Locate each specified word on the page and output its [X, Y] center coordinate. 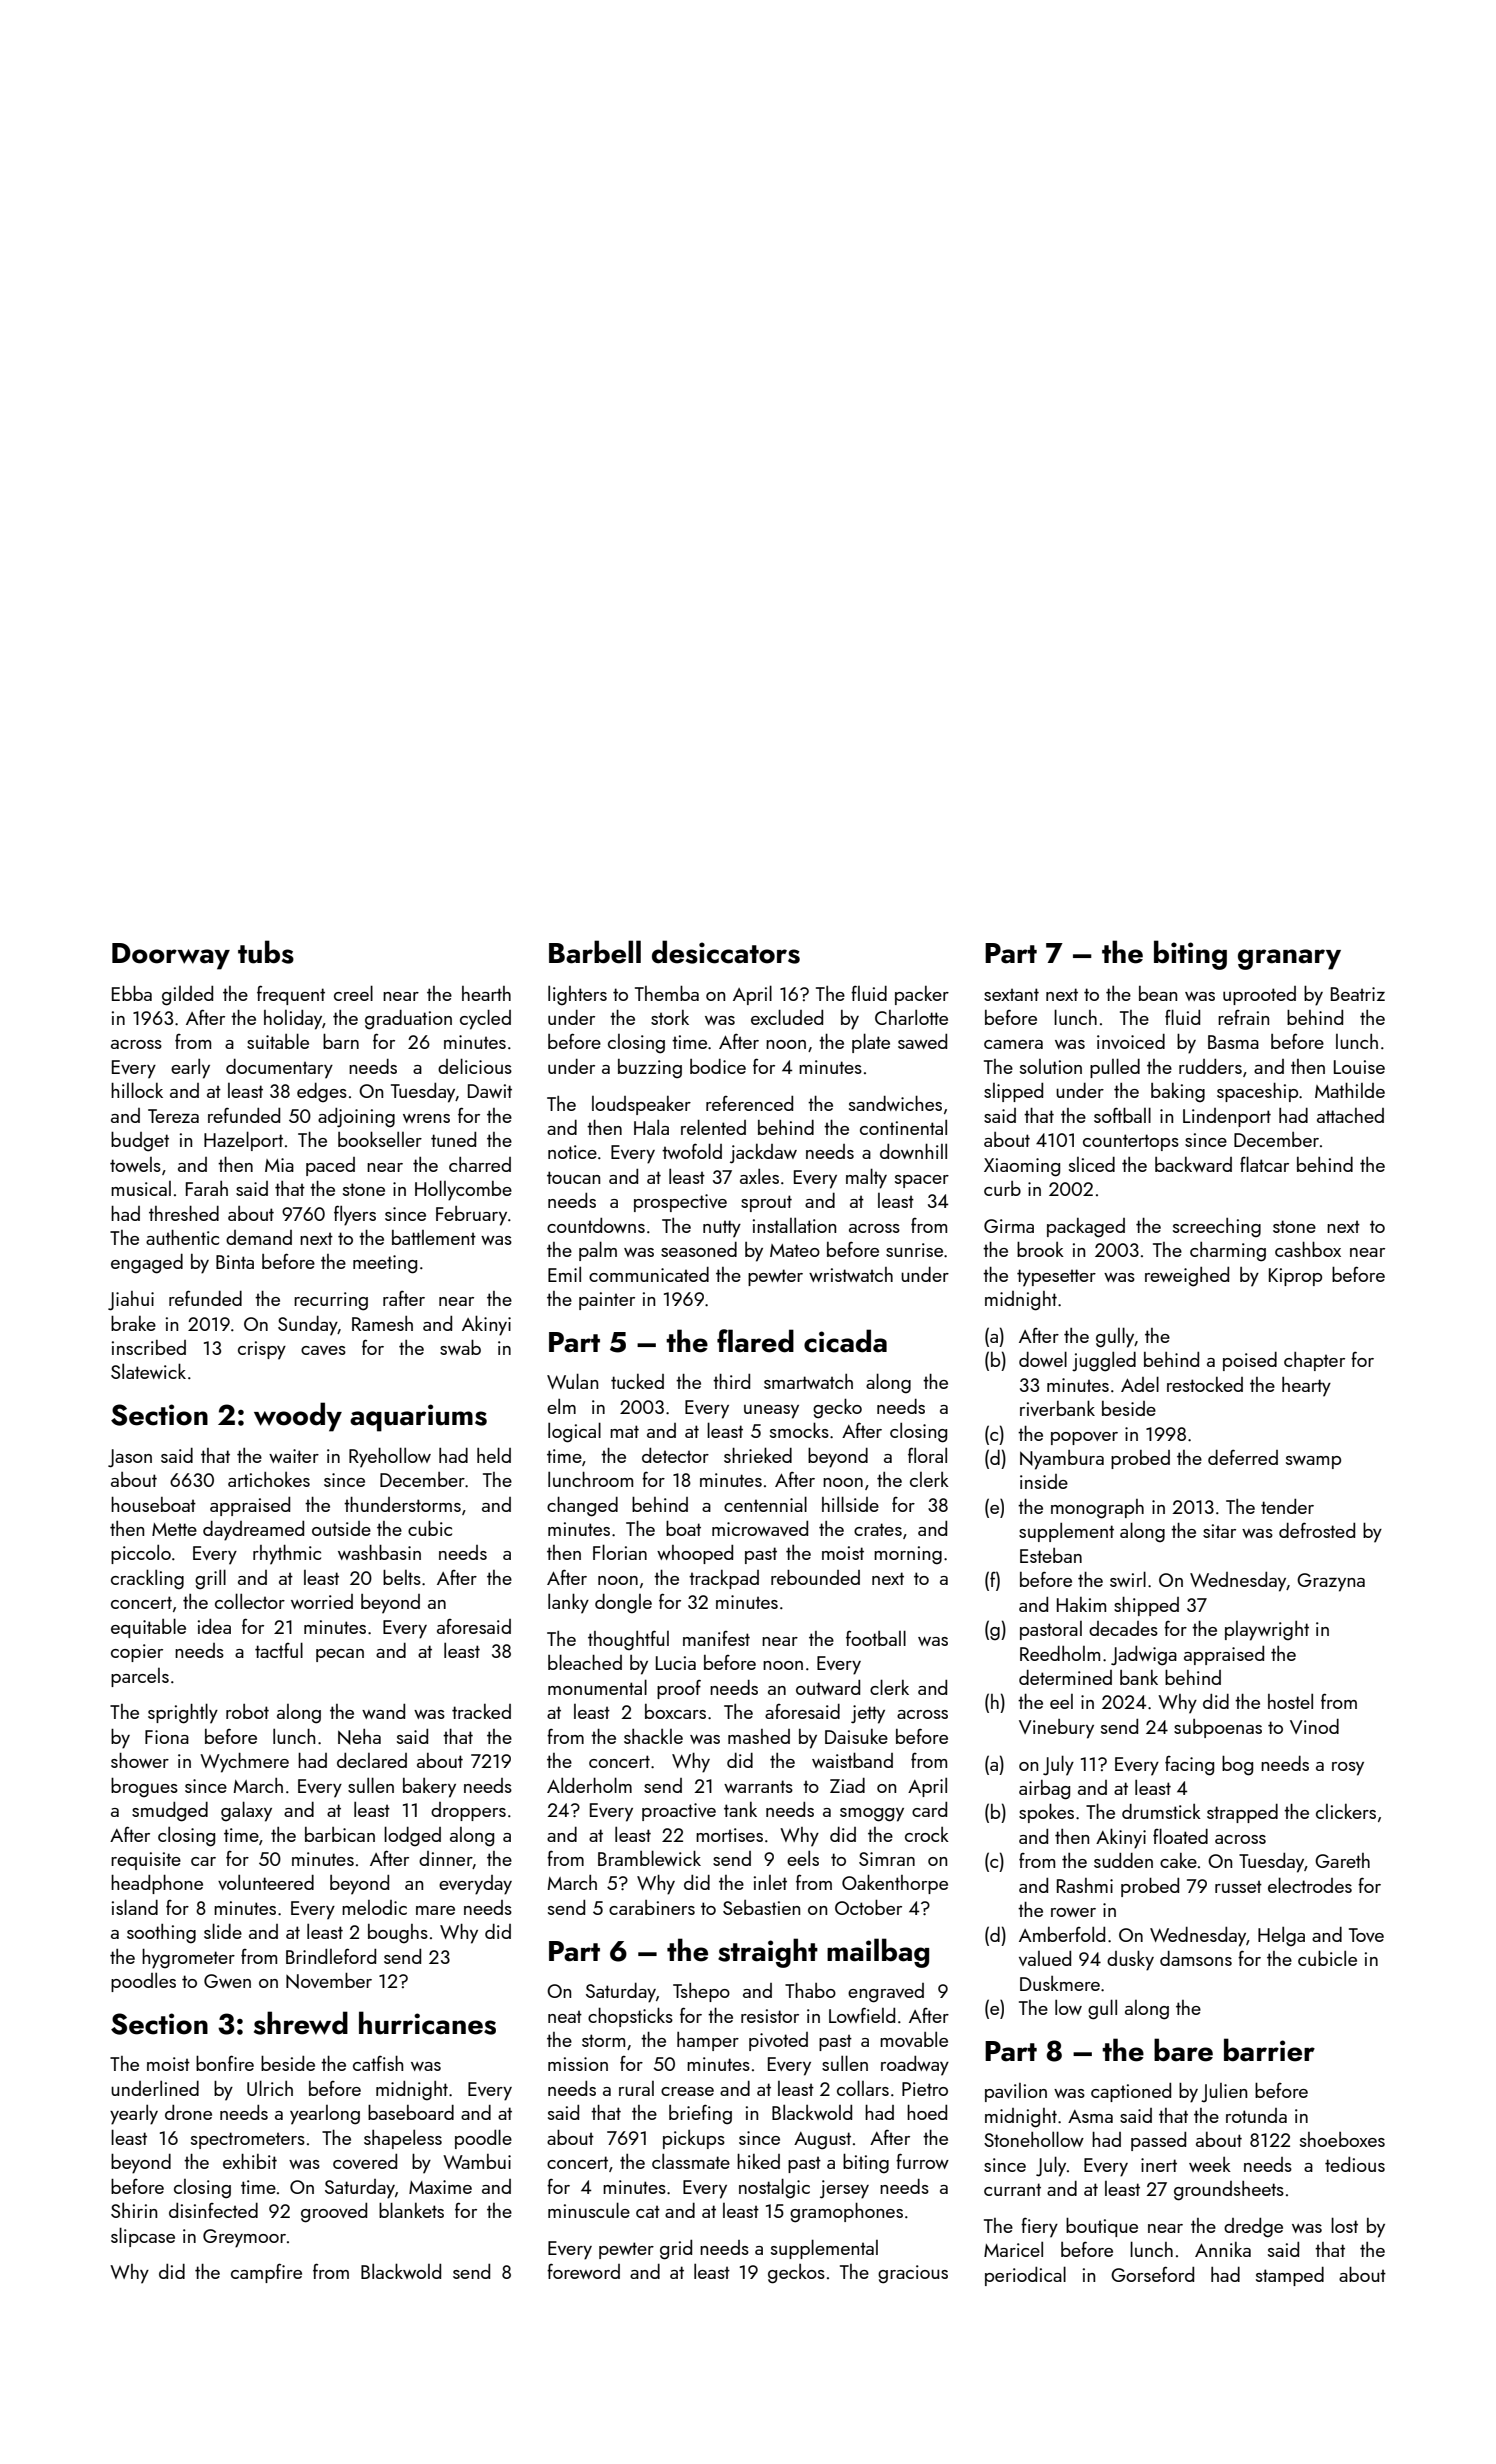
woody [298, 1417]
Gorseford [1152, 2274]
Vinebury [1056, 1729]
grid [676, 2250]
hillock [137, 1090]
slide [223, 1931]
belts [402, 1577]
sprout [766, 1203]
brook [1040, 1249]
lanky [568, 1603]
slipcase [143, 2237]
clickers [1346, 1811]
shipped [1146, 1606]
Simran [887, 1859]
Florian [620, 1552]
